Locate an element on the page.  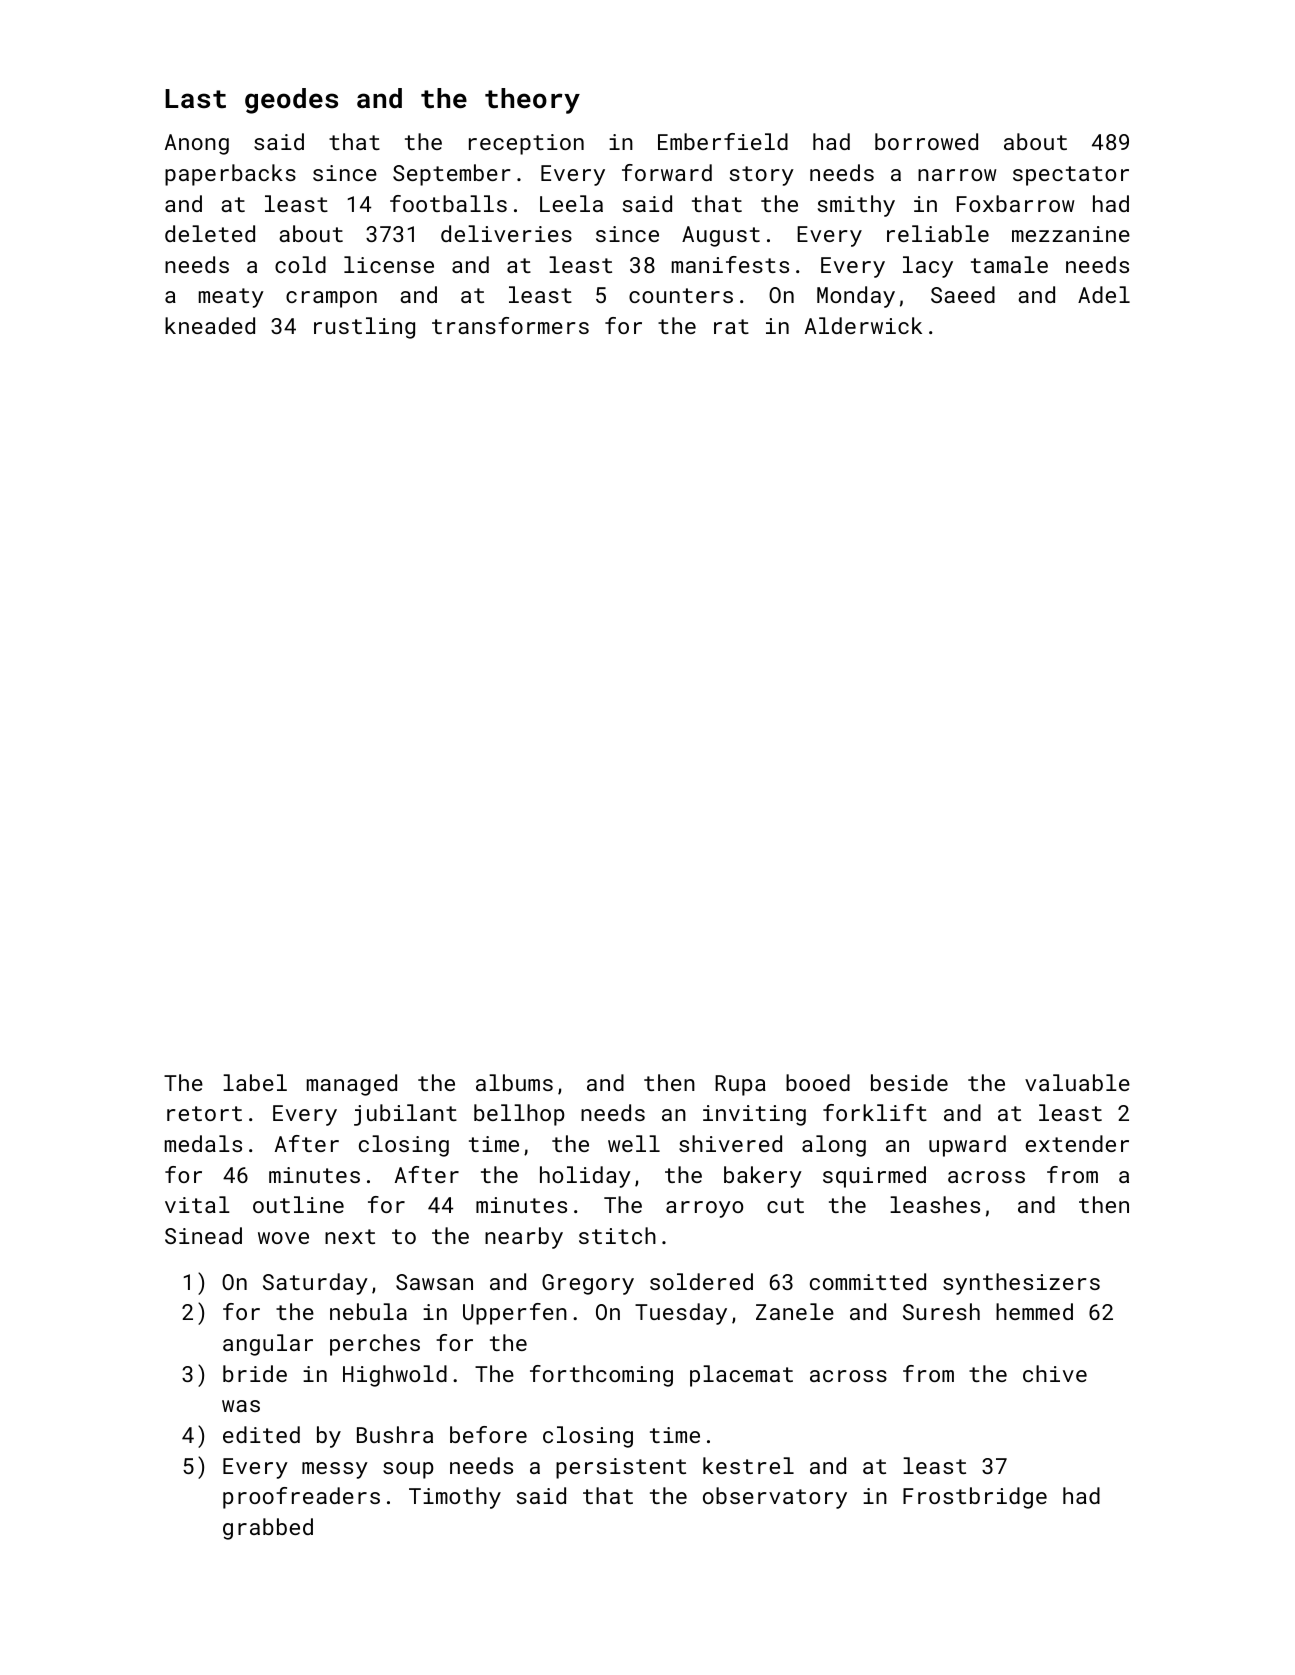
Leela is located at coordinates (571, 203).
